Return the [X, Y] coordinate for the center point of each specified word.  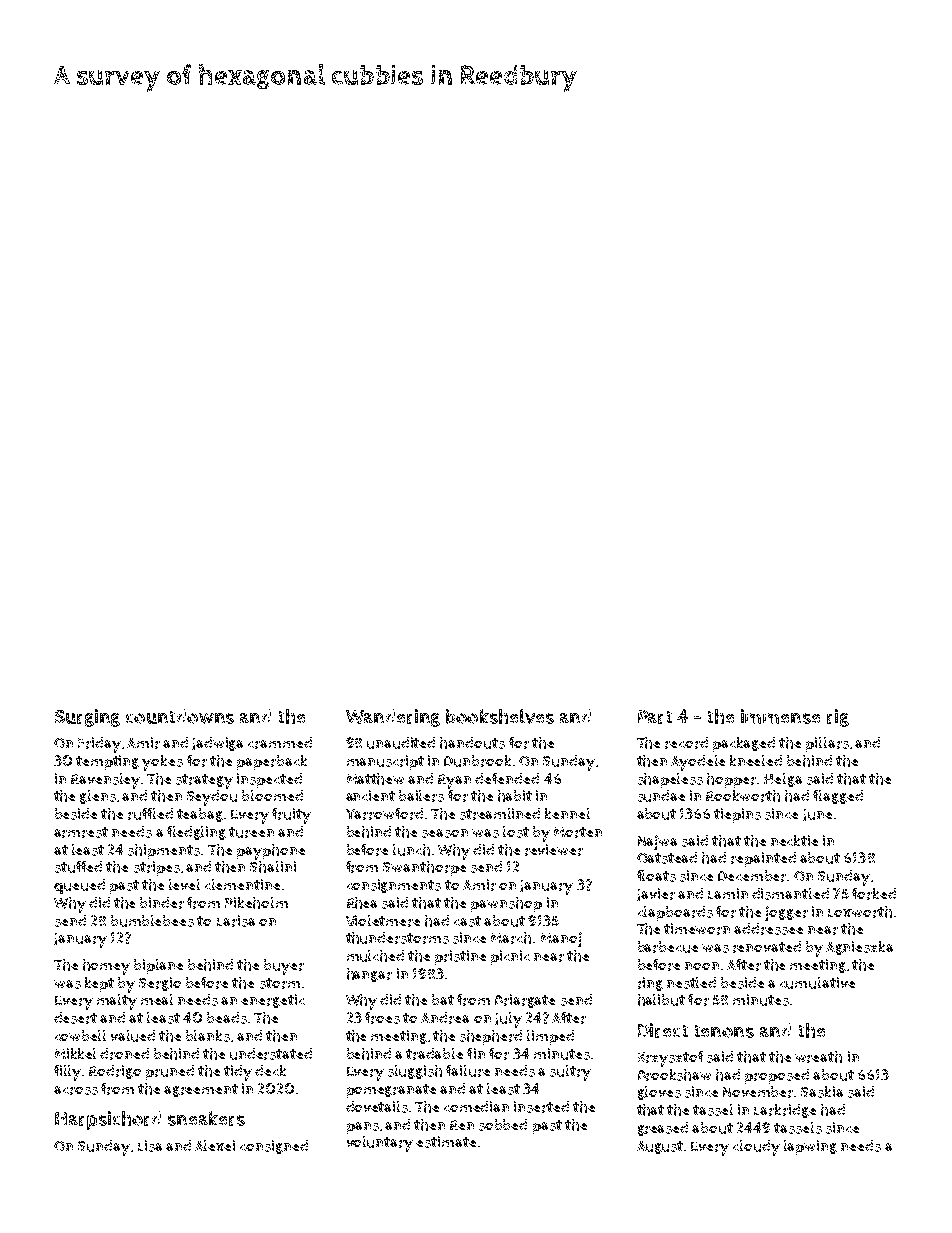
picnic [510, 957]
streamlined [500, 814]
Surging [87, 718]
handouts [472, 743]
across [76, 1090]
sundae [661, 796]
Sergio [160, 984]
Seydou [212, 798]
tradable [434, 1054]
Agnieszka [859, 948]
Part [655, 717]
